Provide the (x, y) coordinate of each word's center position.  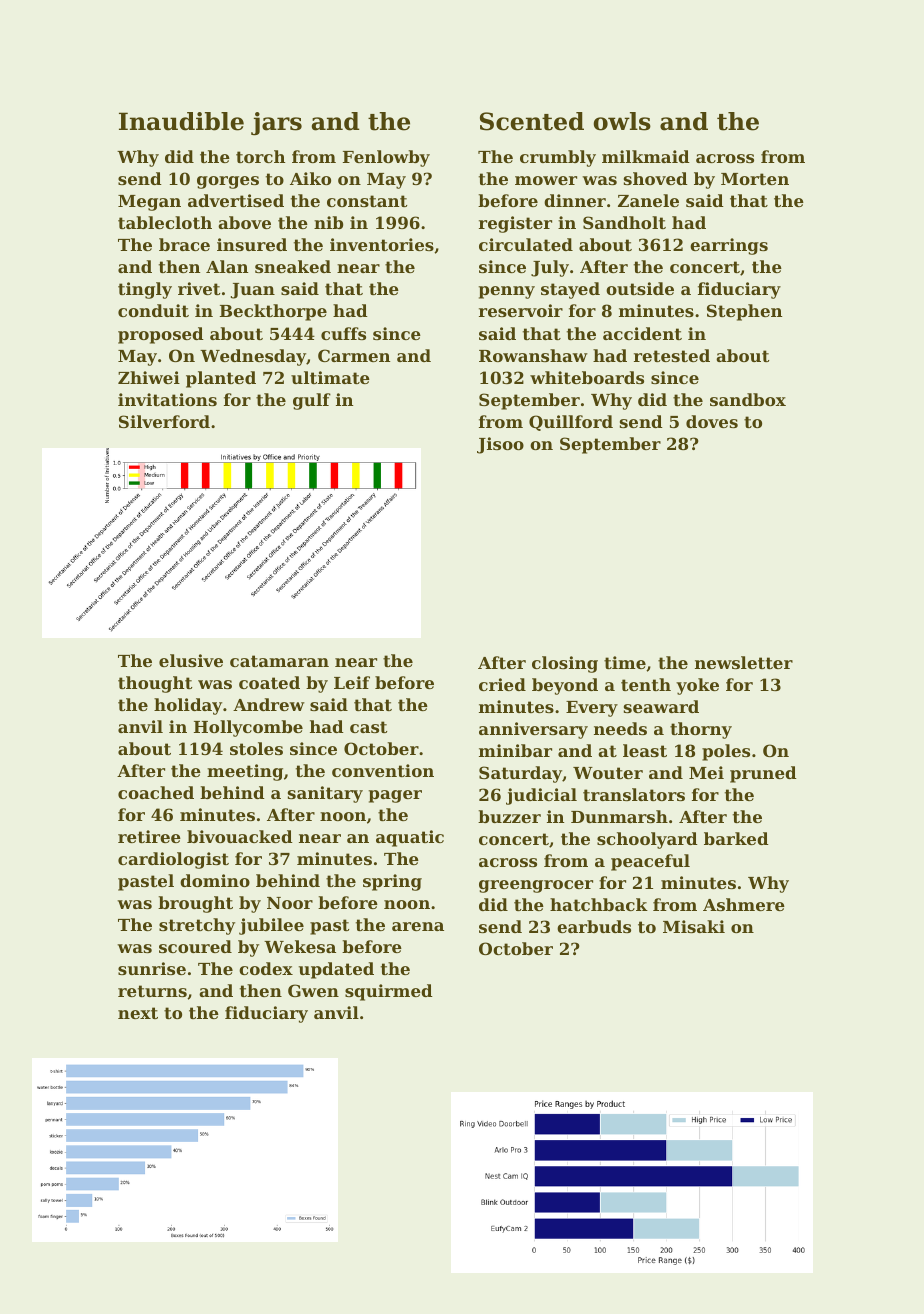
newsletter (744, 662)
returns (152, 991)
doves (712, 421)
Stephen (744, 312)
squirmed (389, 992)
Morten (755, 179)
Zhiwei (149, 377)
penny (507, 292)
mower (546, 180)
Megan (149, 203)
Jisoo (500, 445)
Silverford (164, 421)
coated (269, 682)
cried (502, 684)
